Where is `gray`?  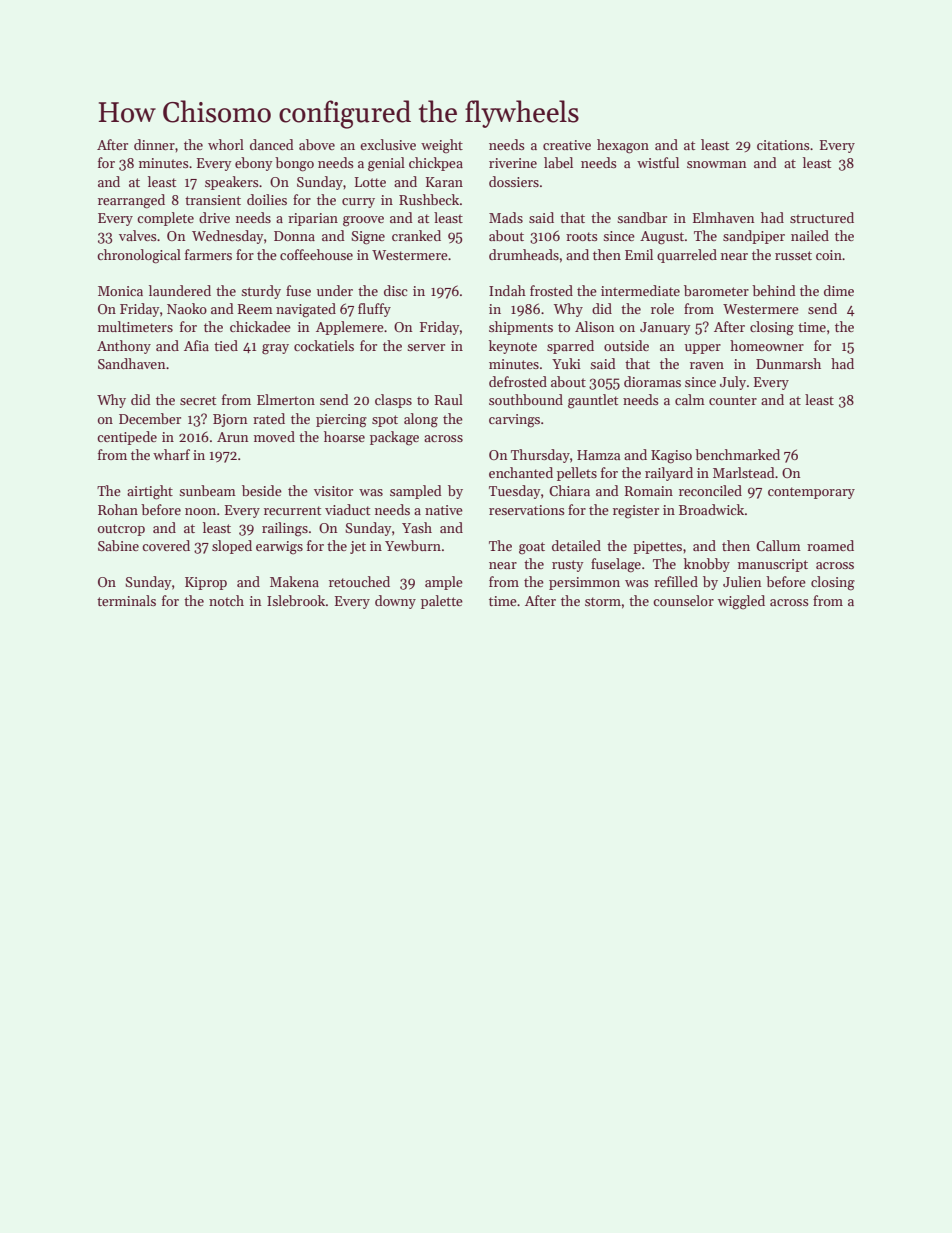 gray is located at coordinates (275, 349).
